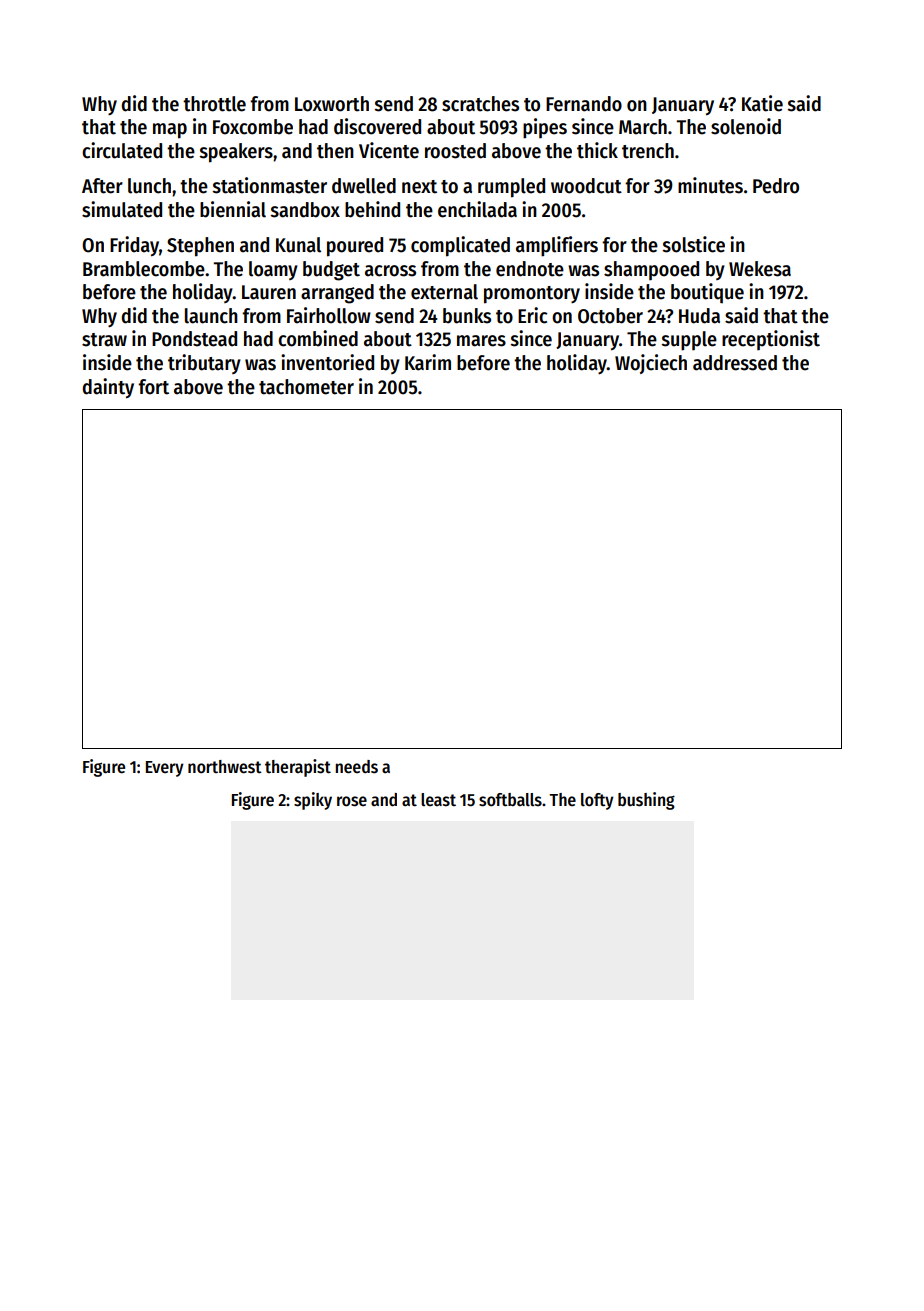  What do you see at coordinates (356, 767) in the screenshot?
I see `needs` at bounding box center [356, 767].
